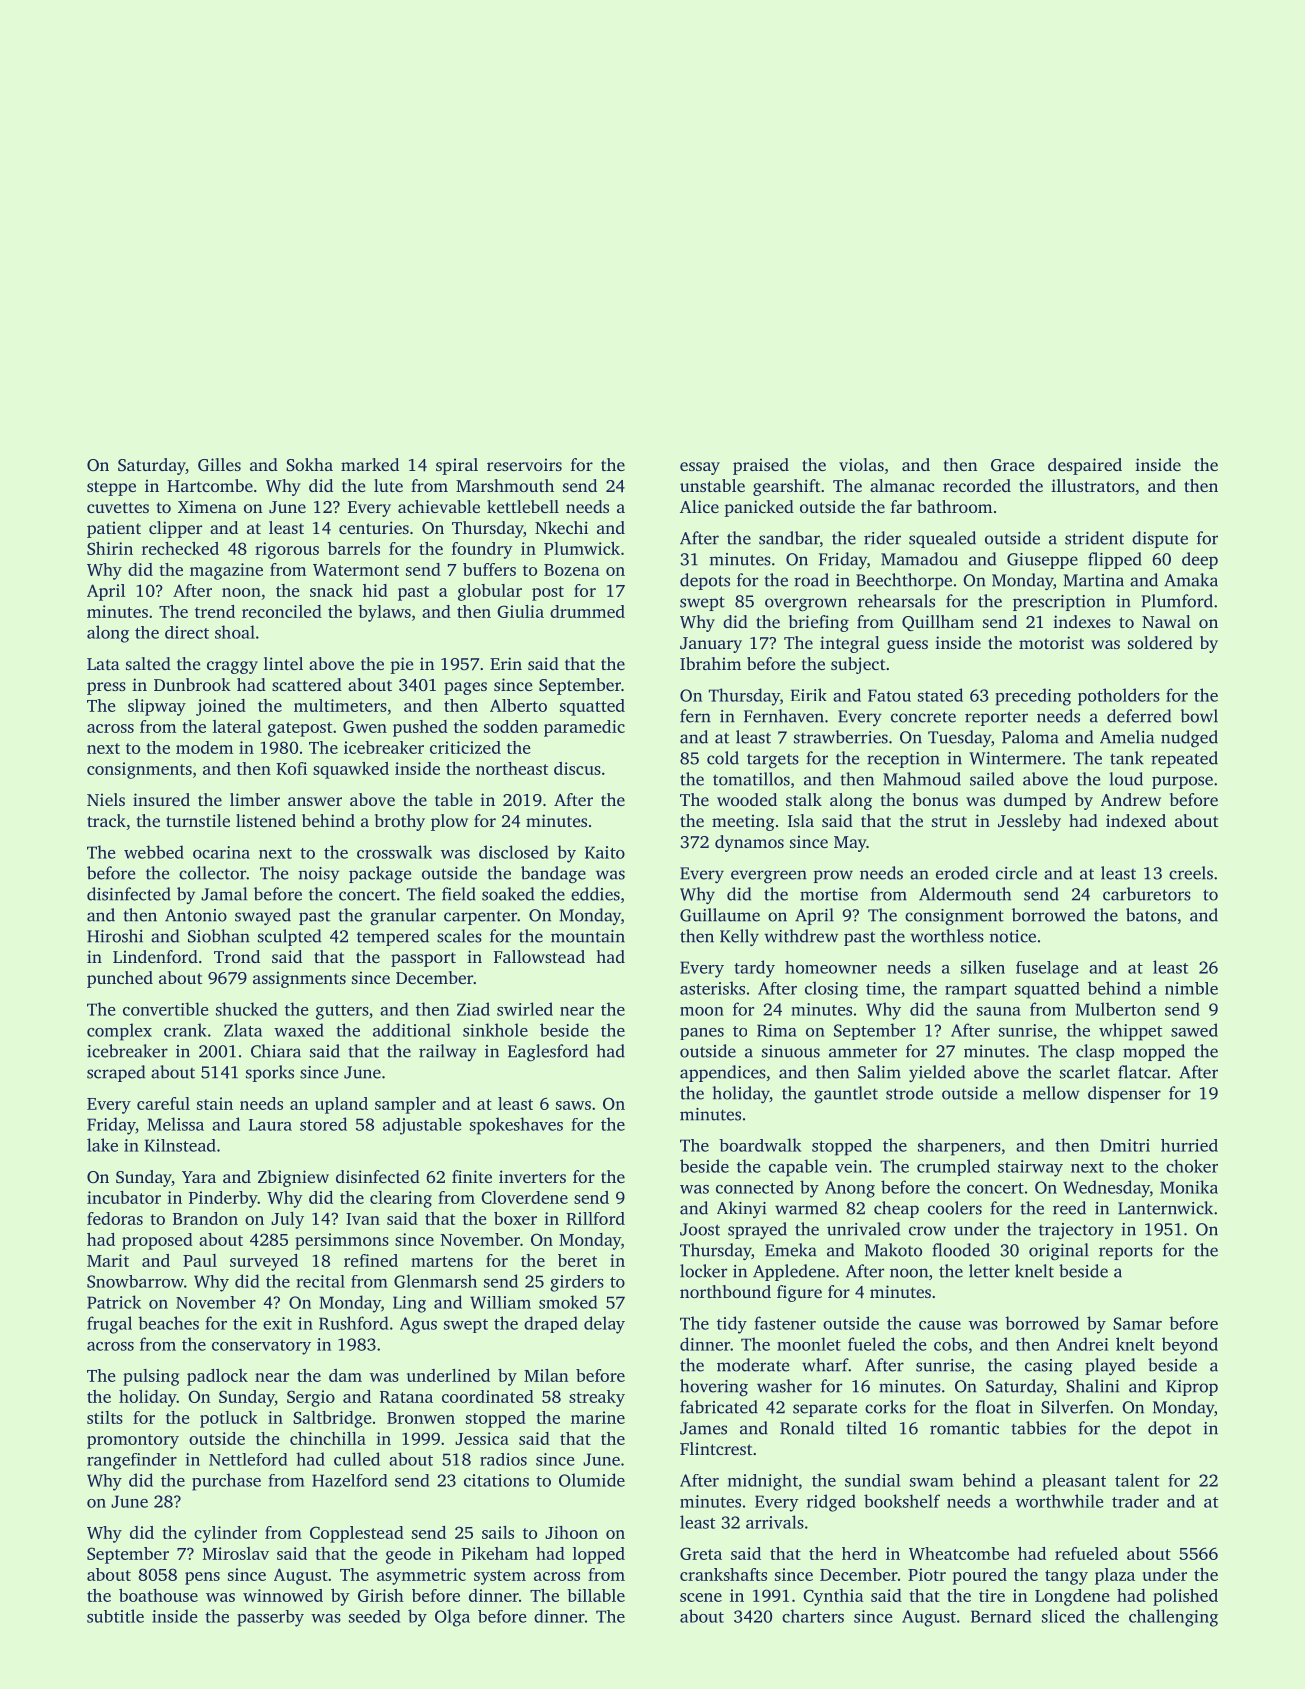 This page has width=1305, height=1689. Describe the element at coordinates (811, 580) in the page. I see `road` at that location.
